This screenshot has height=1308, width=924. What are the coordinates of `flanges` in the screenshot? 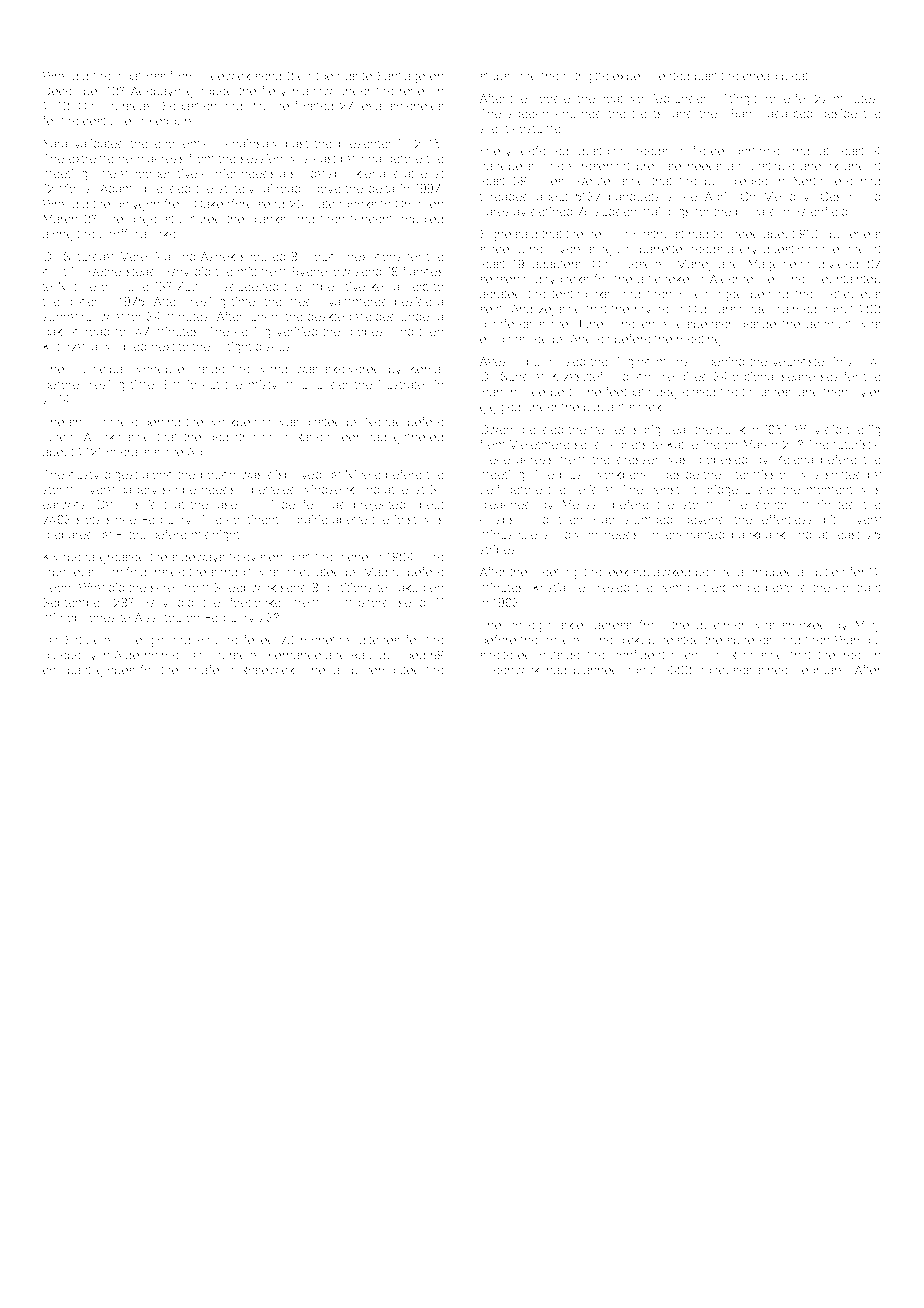 It's located at (423, 272).
